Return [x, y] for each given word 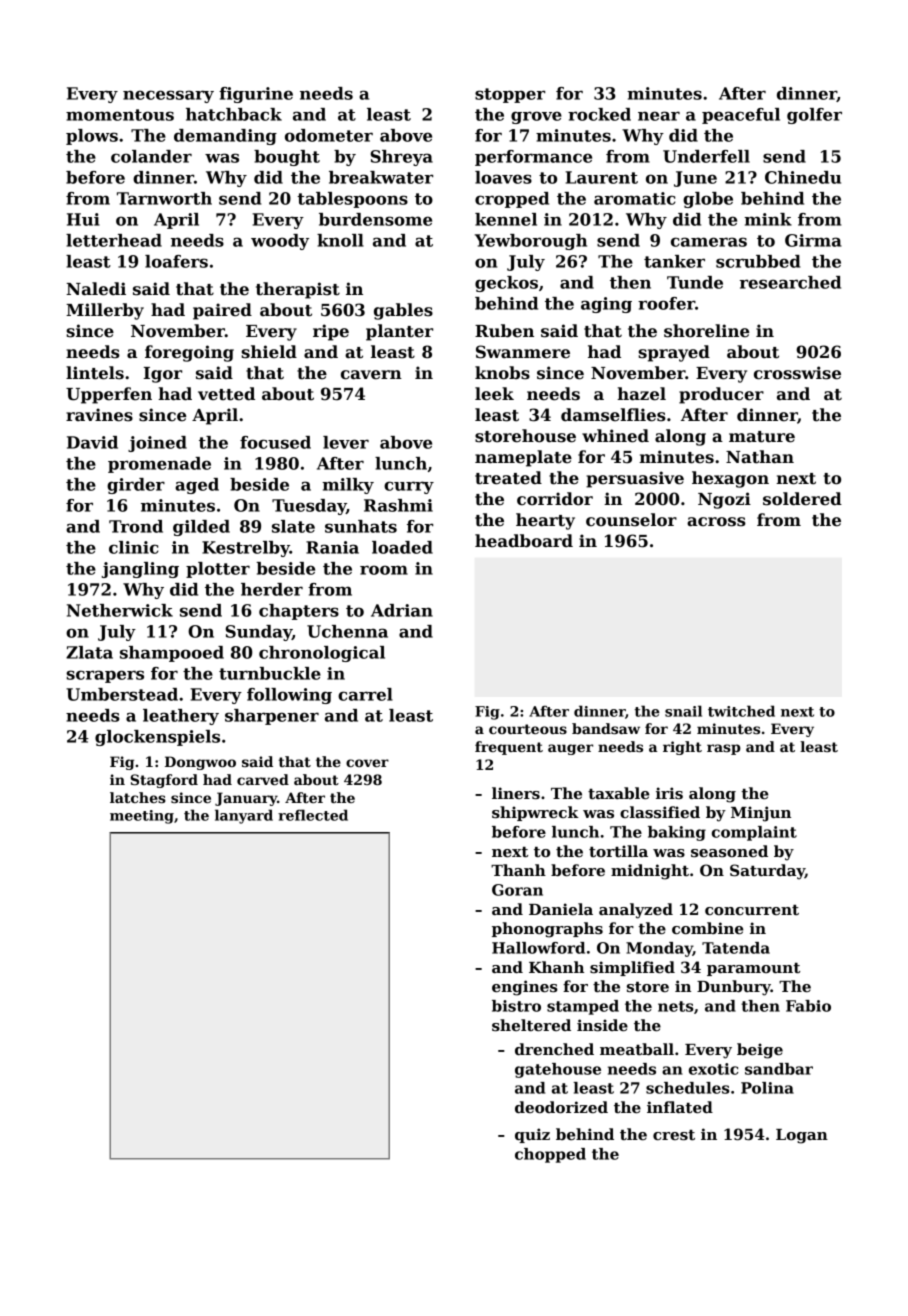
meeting [142, 817]
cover [367, 763]
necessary [168, 96]
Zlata [89, 652]
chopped [550, 1155]
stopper [510, 95]
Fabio [808, 1006]
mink [768, 219]
